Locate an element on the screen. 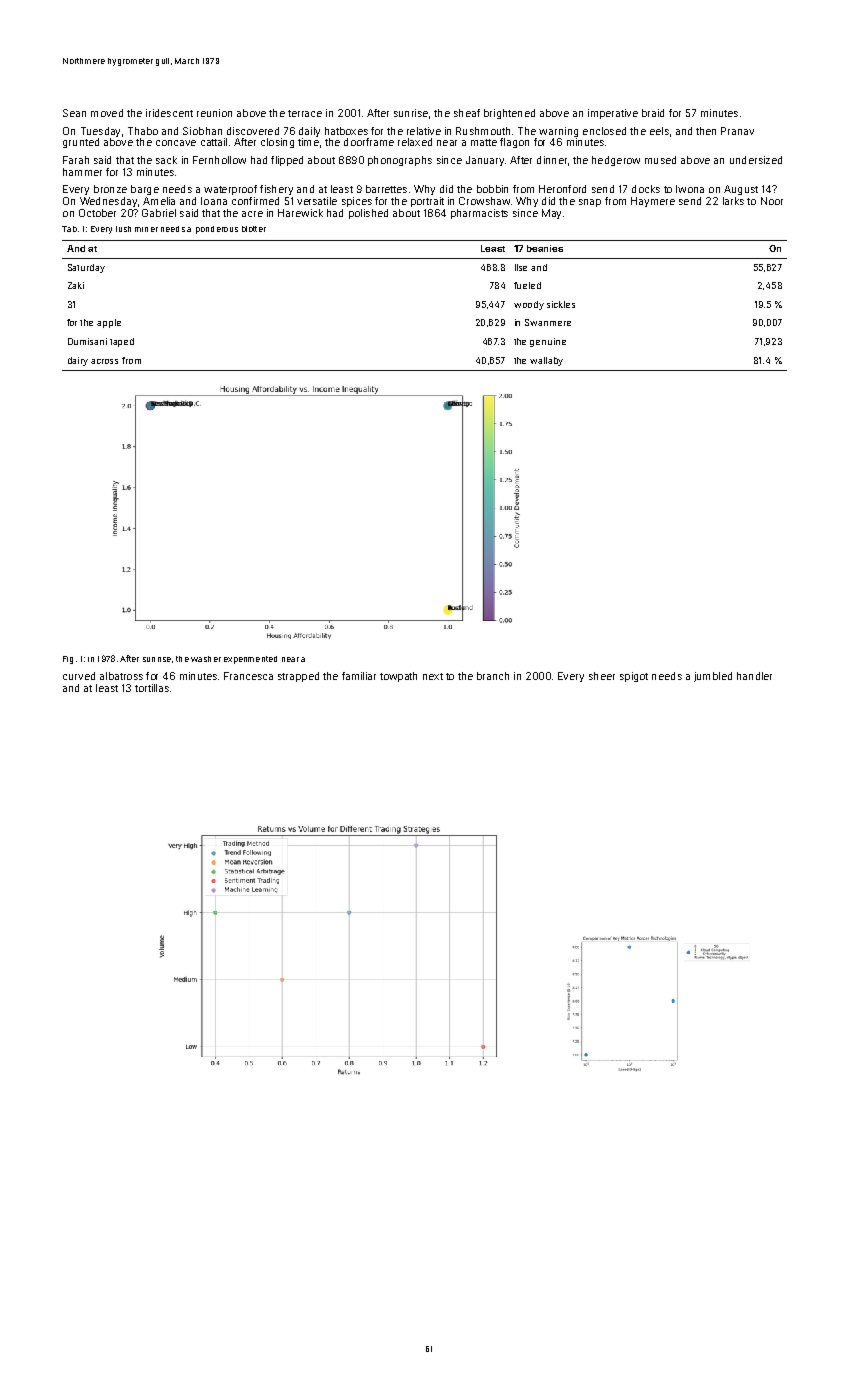 Image resolution: width=849 pixels, height=1400 pixels. Farah is located at coordinates (76, 160).
